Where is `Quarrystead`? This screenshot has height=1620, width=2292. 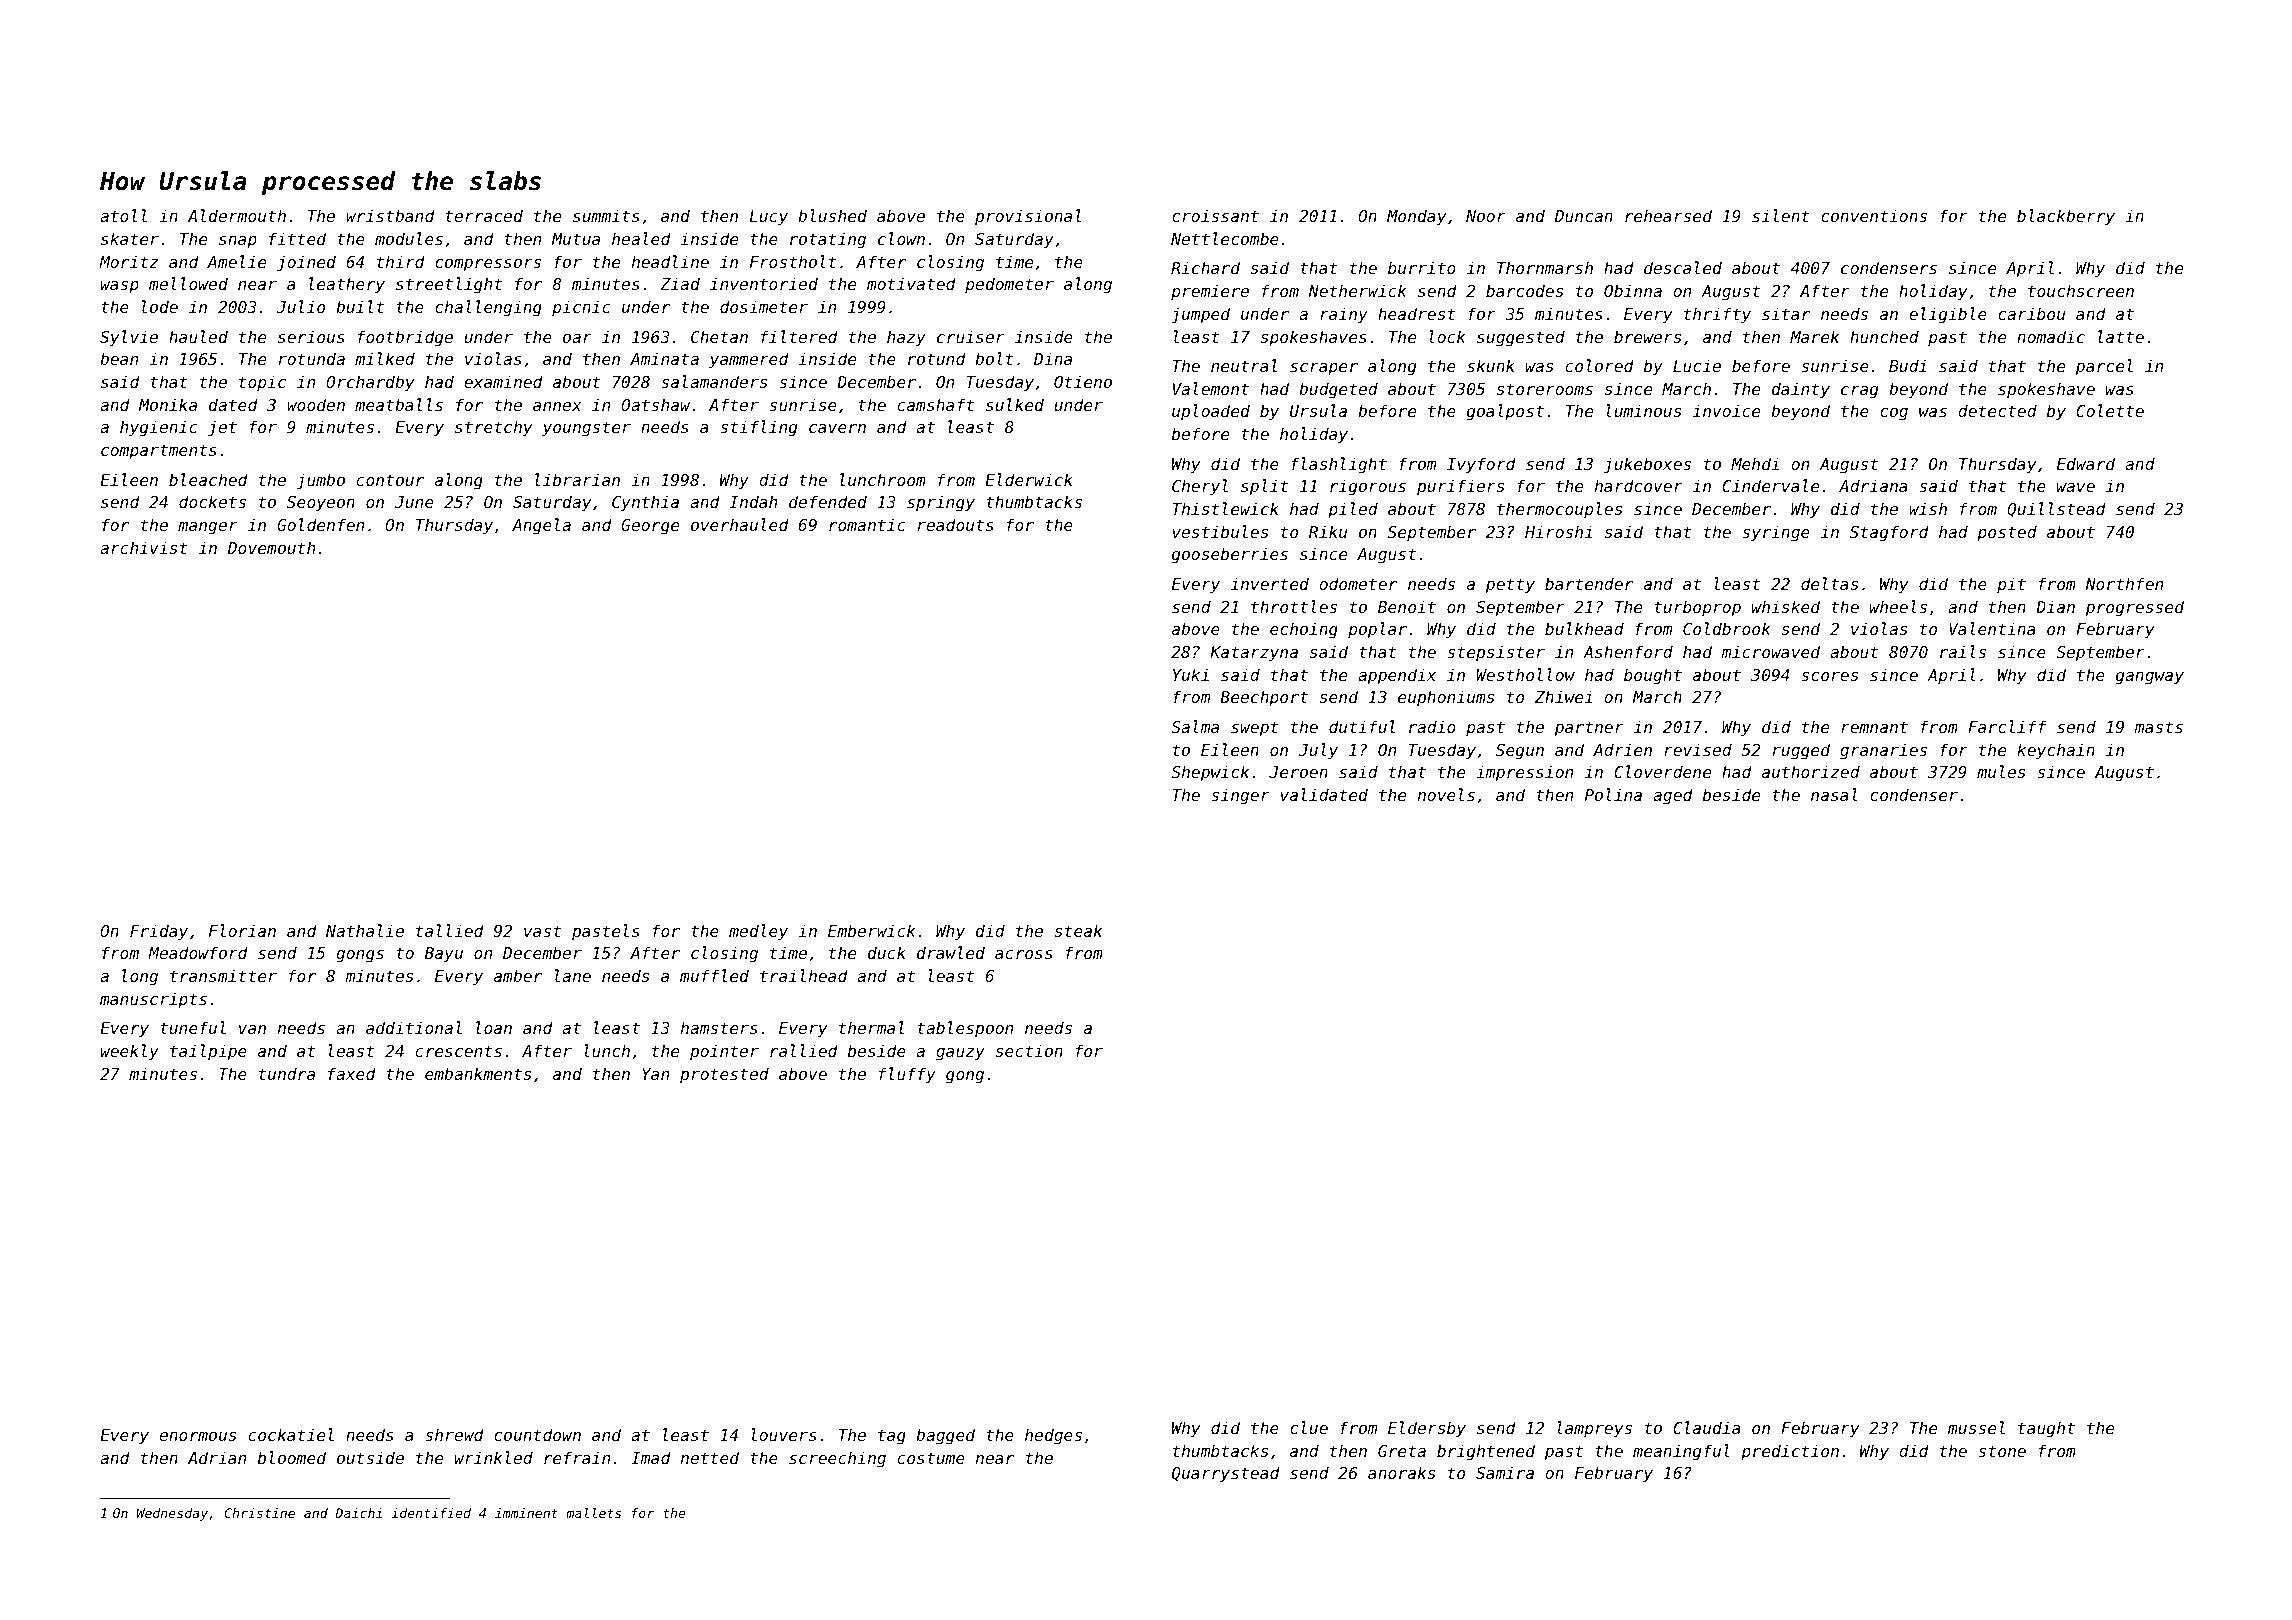 Quarrystead is located at coordinates (1226, 1474).
